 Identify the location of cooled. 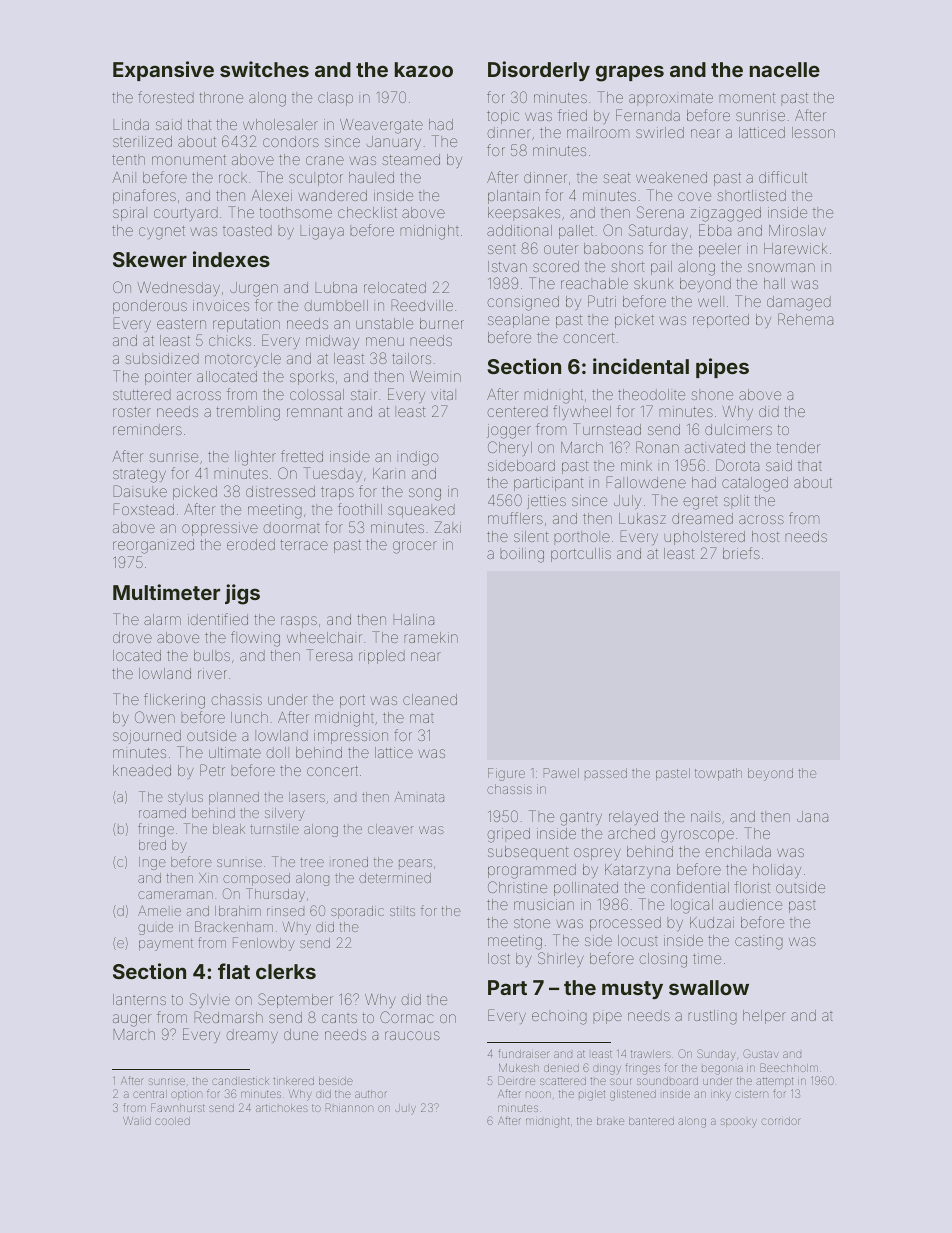
(172, 1121).
